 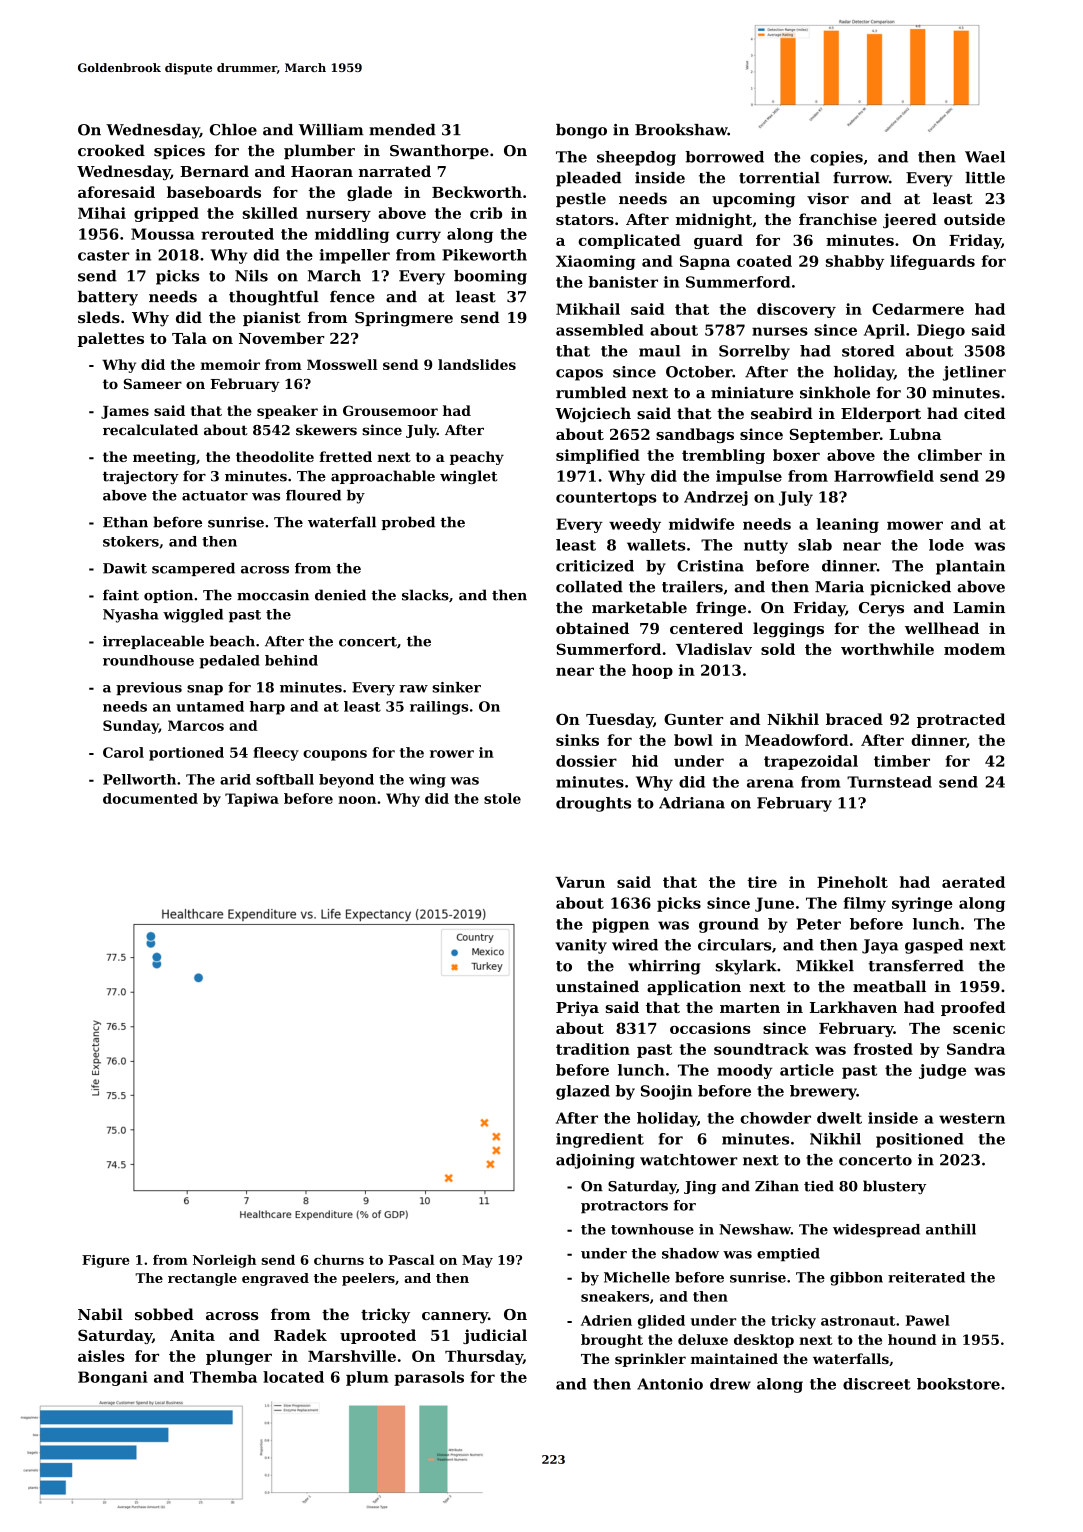 I want to click on James, so click(x=125, y=412).
